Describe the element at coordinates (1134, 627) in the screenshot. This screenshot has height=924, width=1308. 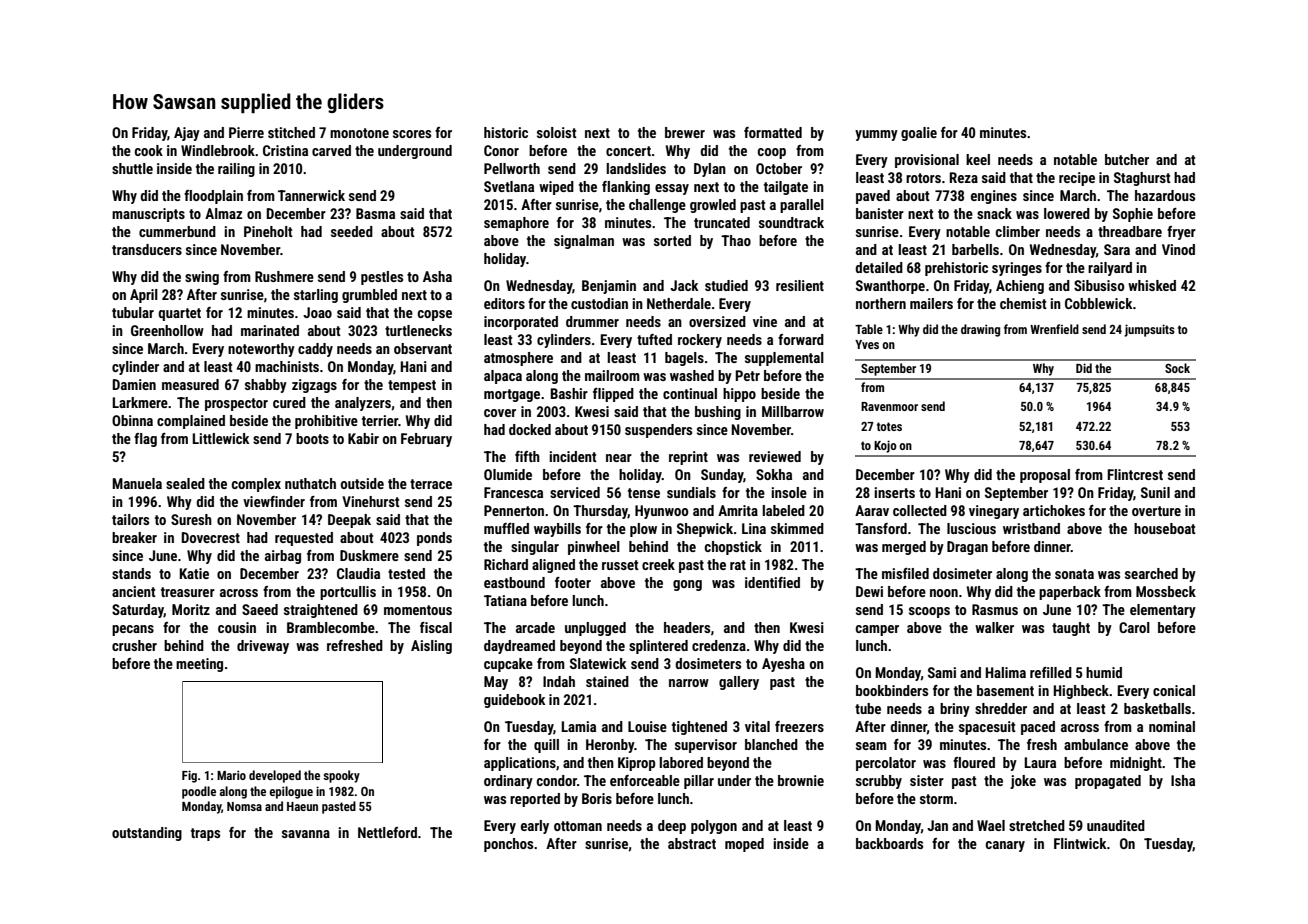
I see `Carol` at that location.
